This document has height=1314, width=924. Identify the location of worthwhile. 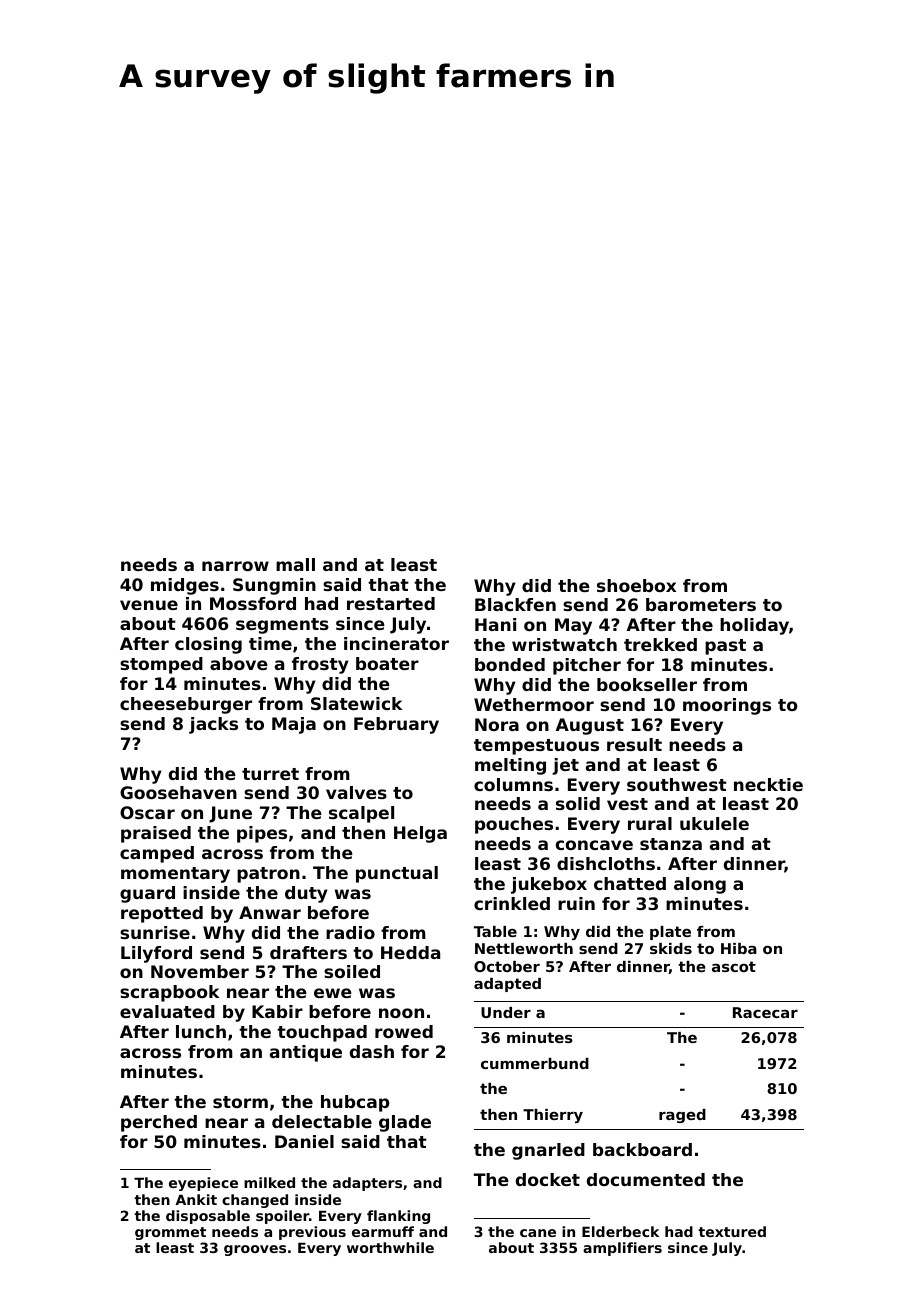
(390, 1247).
